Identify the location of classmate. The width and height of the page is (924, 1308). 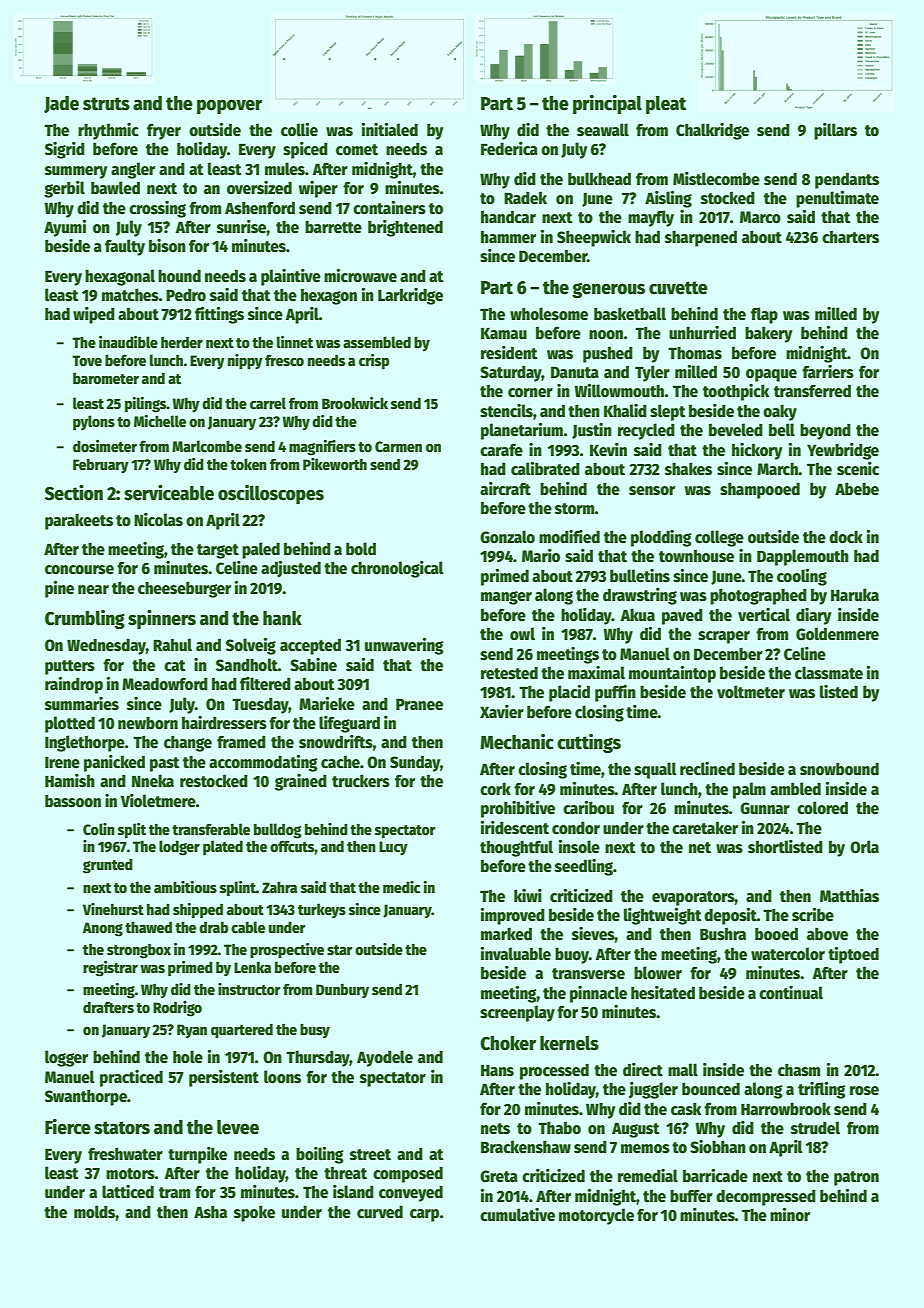
(829, 673).
